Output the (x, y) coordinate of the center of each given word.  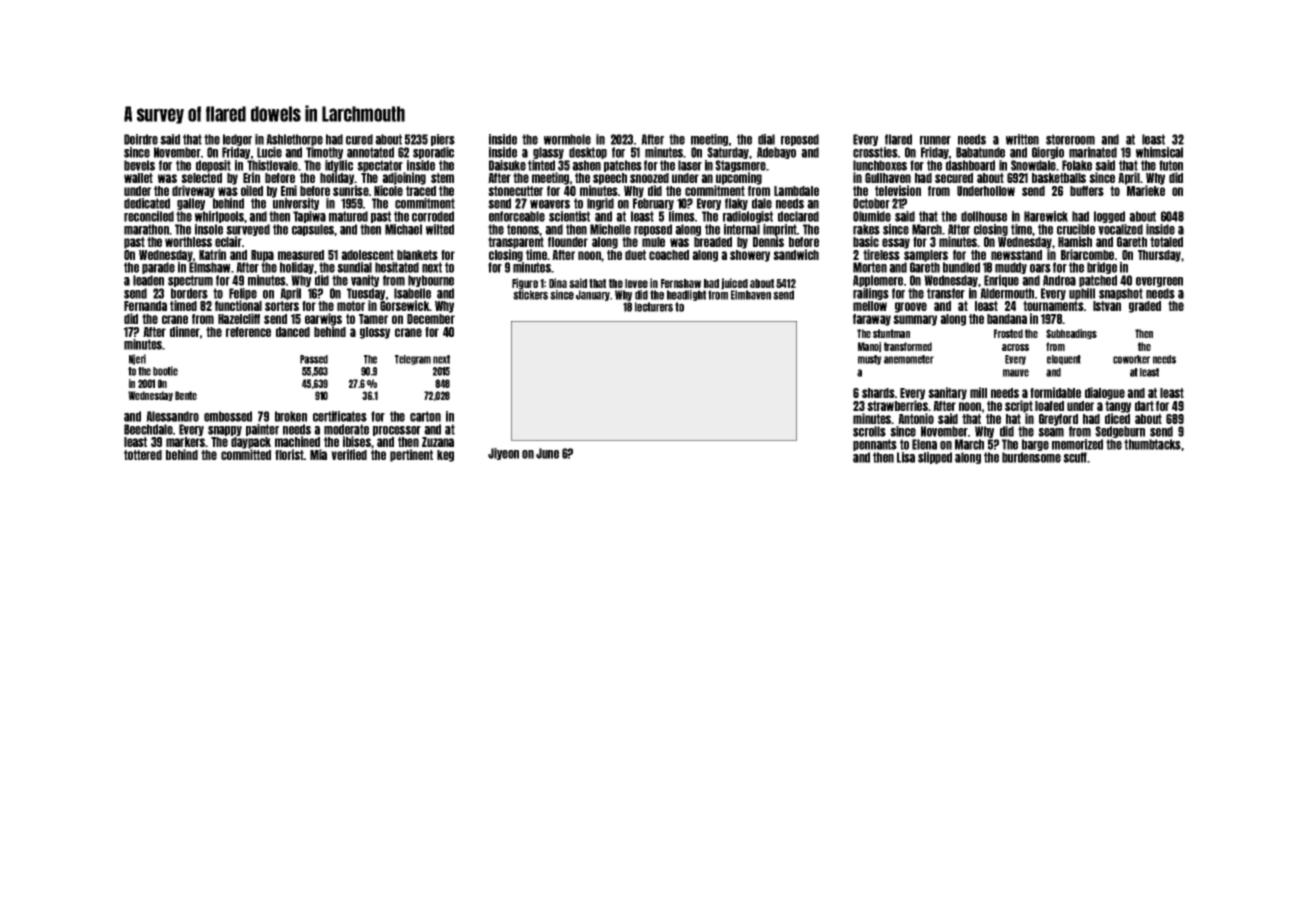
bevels (139, 165)
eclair (228, 241)
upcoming (739, 178)
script (1019, 406)
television (898, 190)
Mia (318, 454)
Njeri (137, 359)
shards (878, 393)
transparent (516, 243)
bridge (1102, 268)
